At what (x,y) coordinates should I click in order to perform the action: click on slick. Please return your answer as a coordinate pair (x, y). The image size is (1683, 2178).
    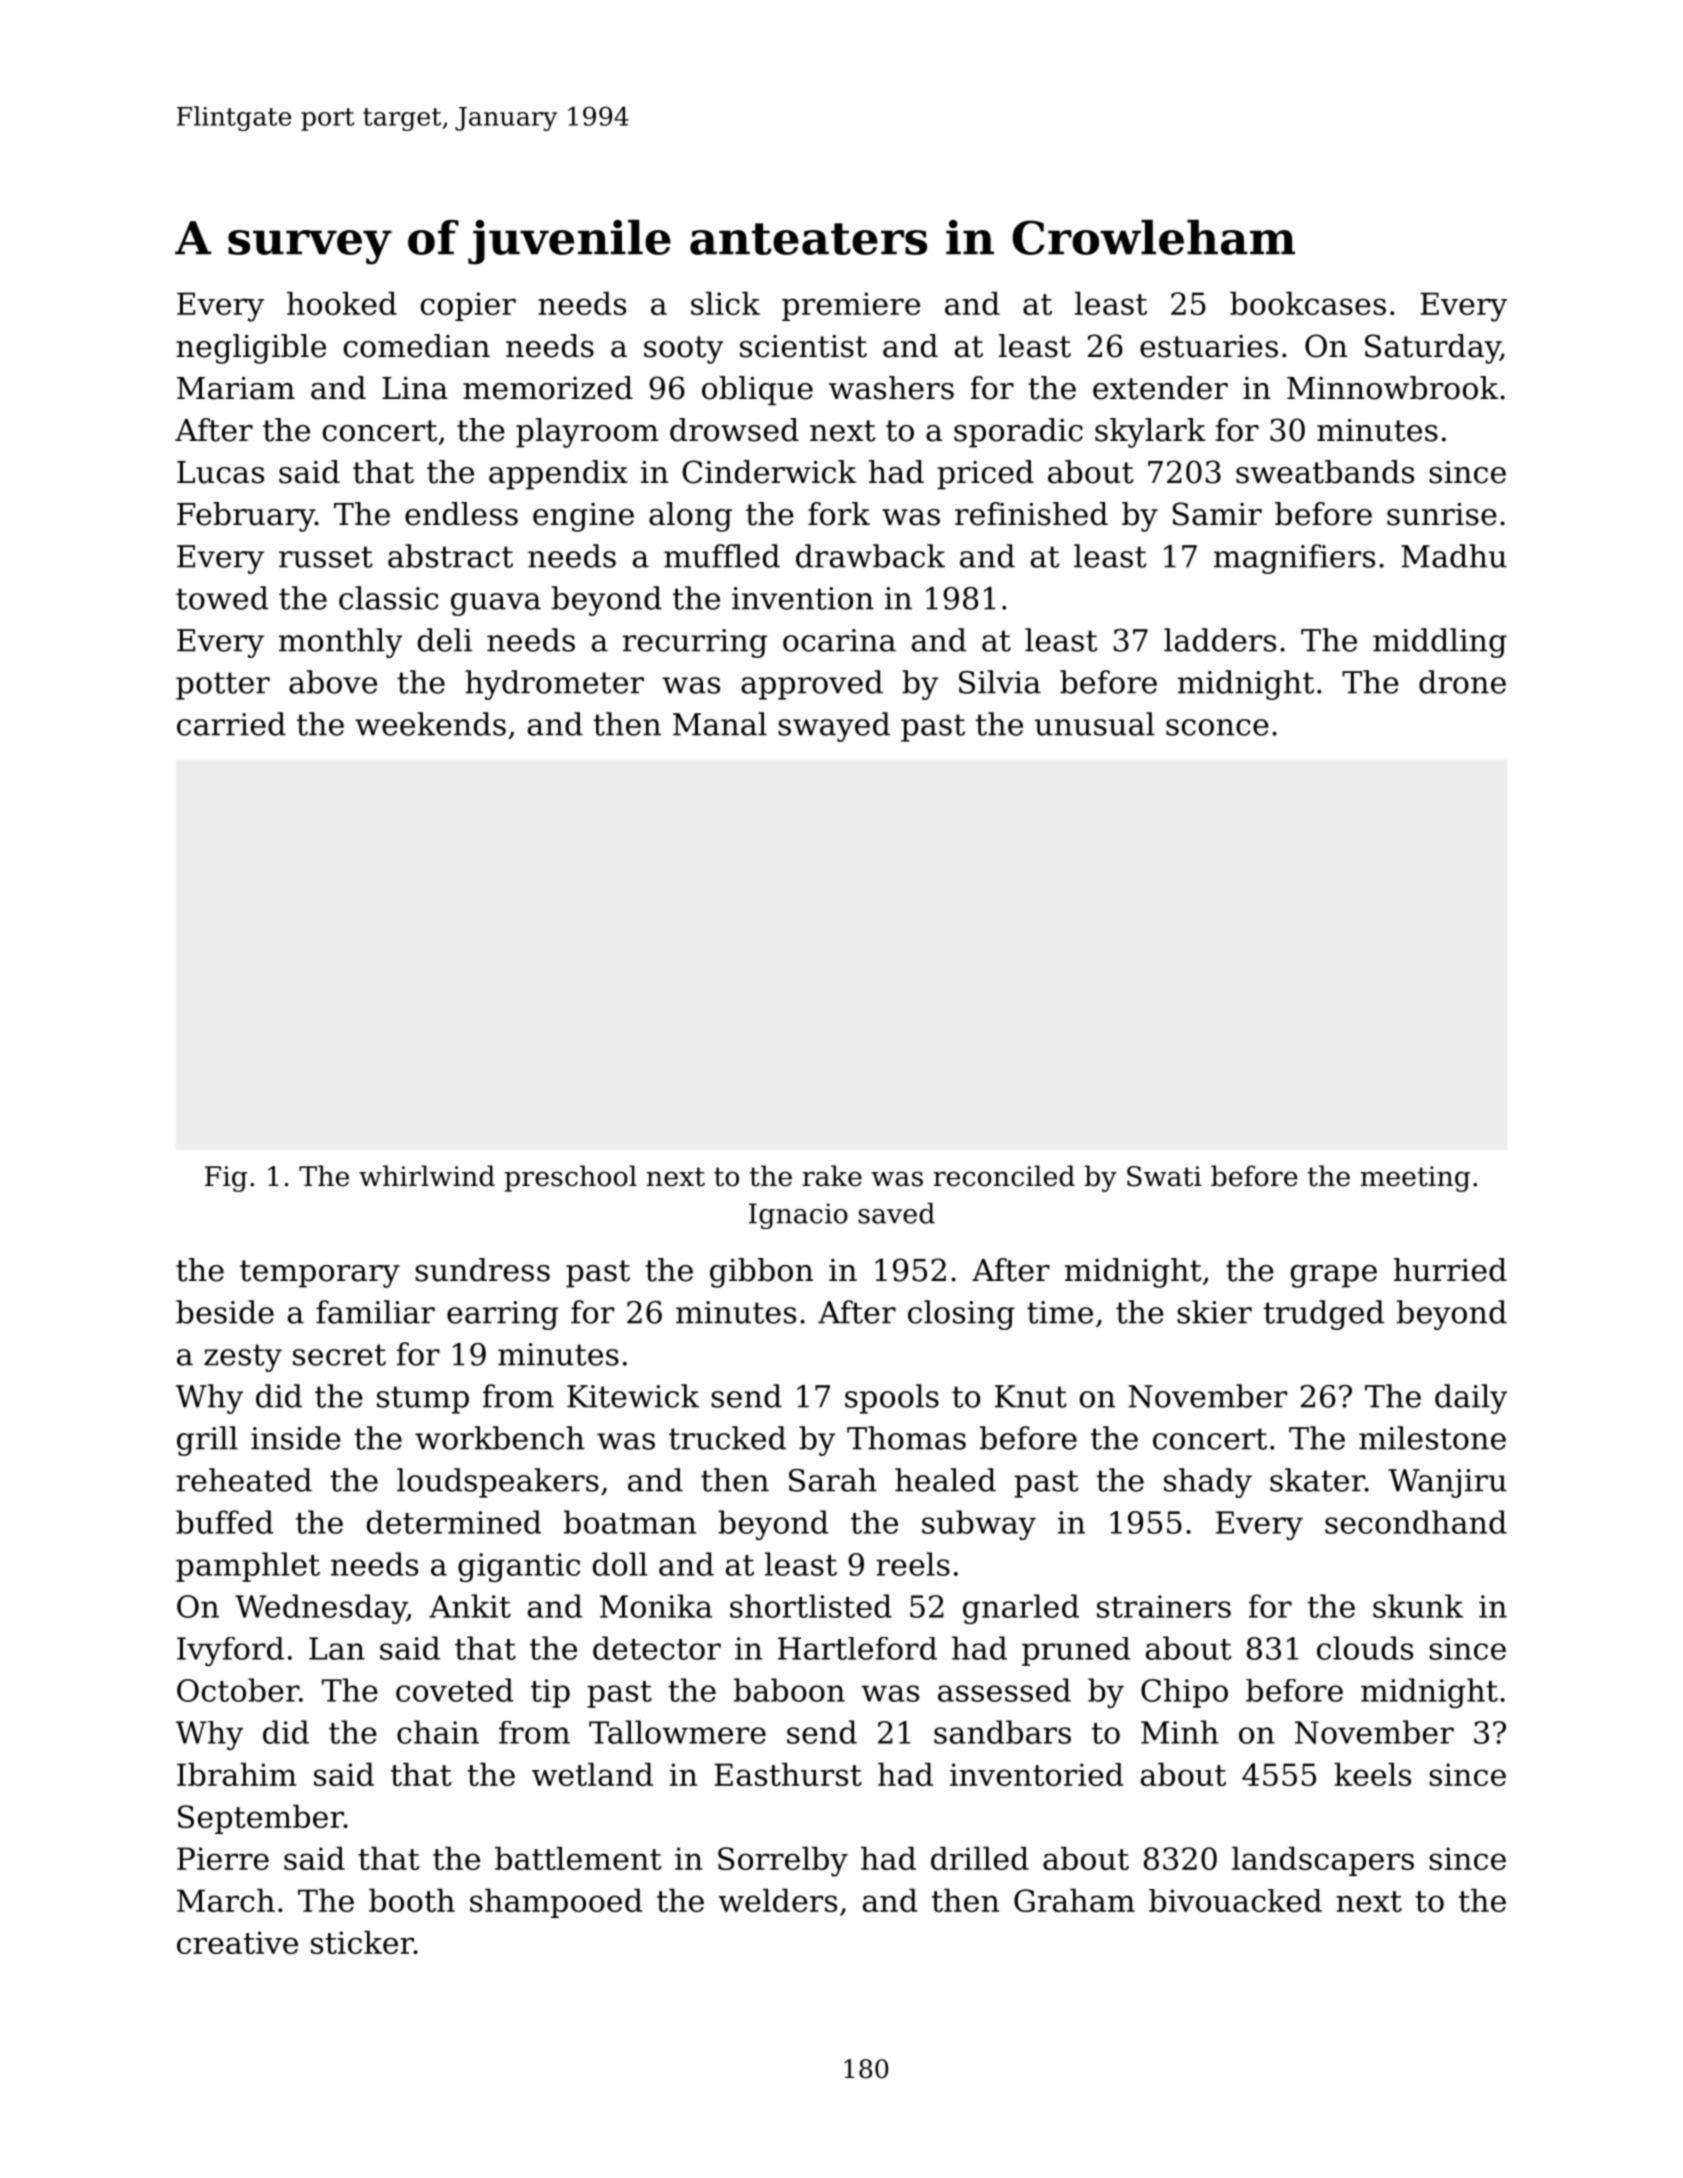
    Looking at the image, I should click on (725, 303).
